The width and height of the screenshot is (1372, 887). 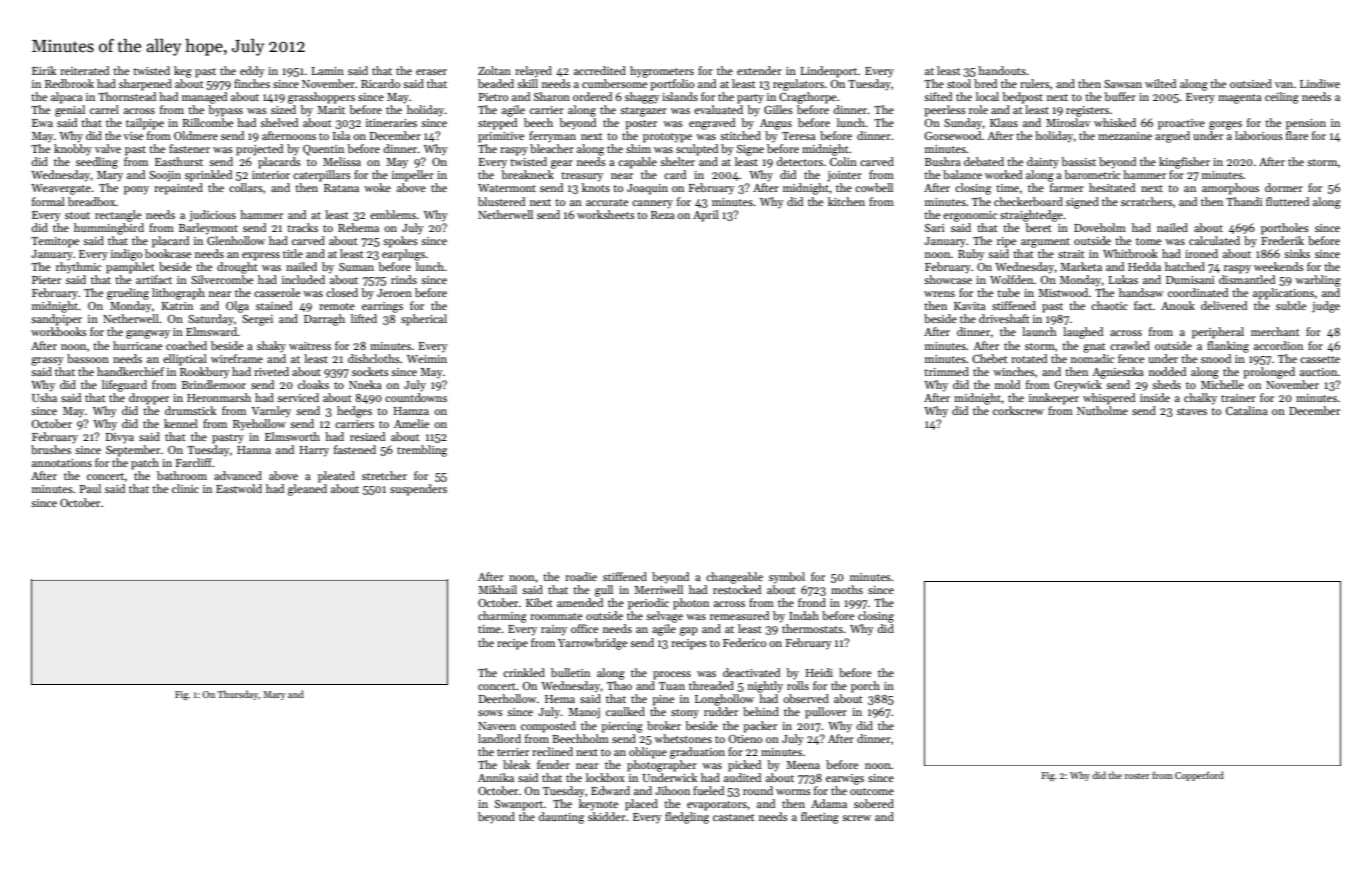 I want to click on handouts, so click(x=1002, y=70).
